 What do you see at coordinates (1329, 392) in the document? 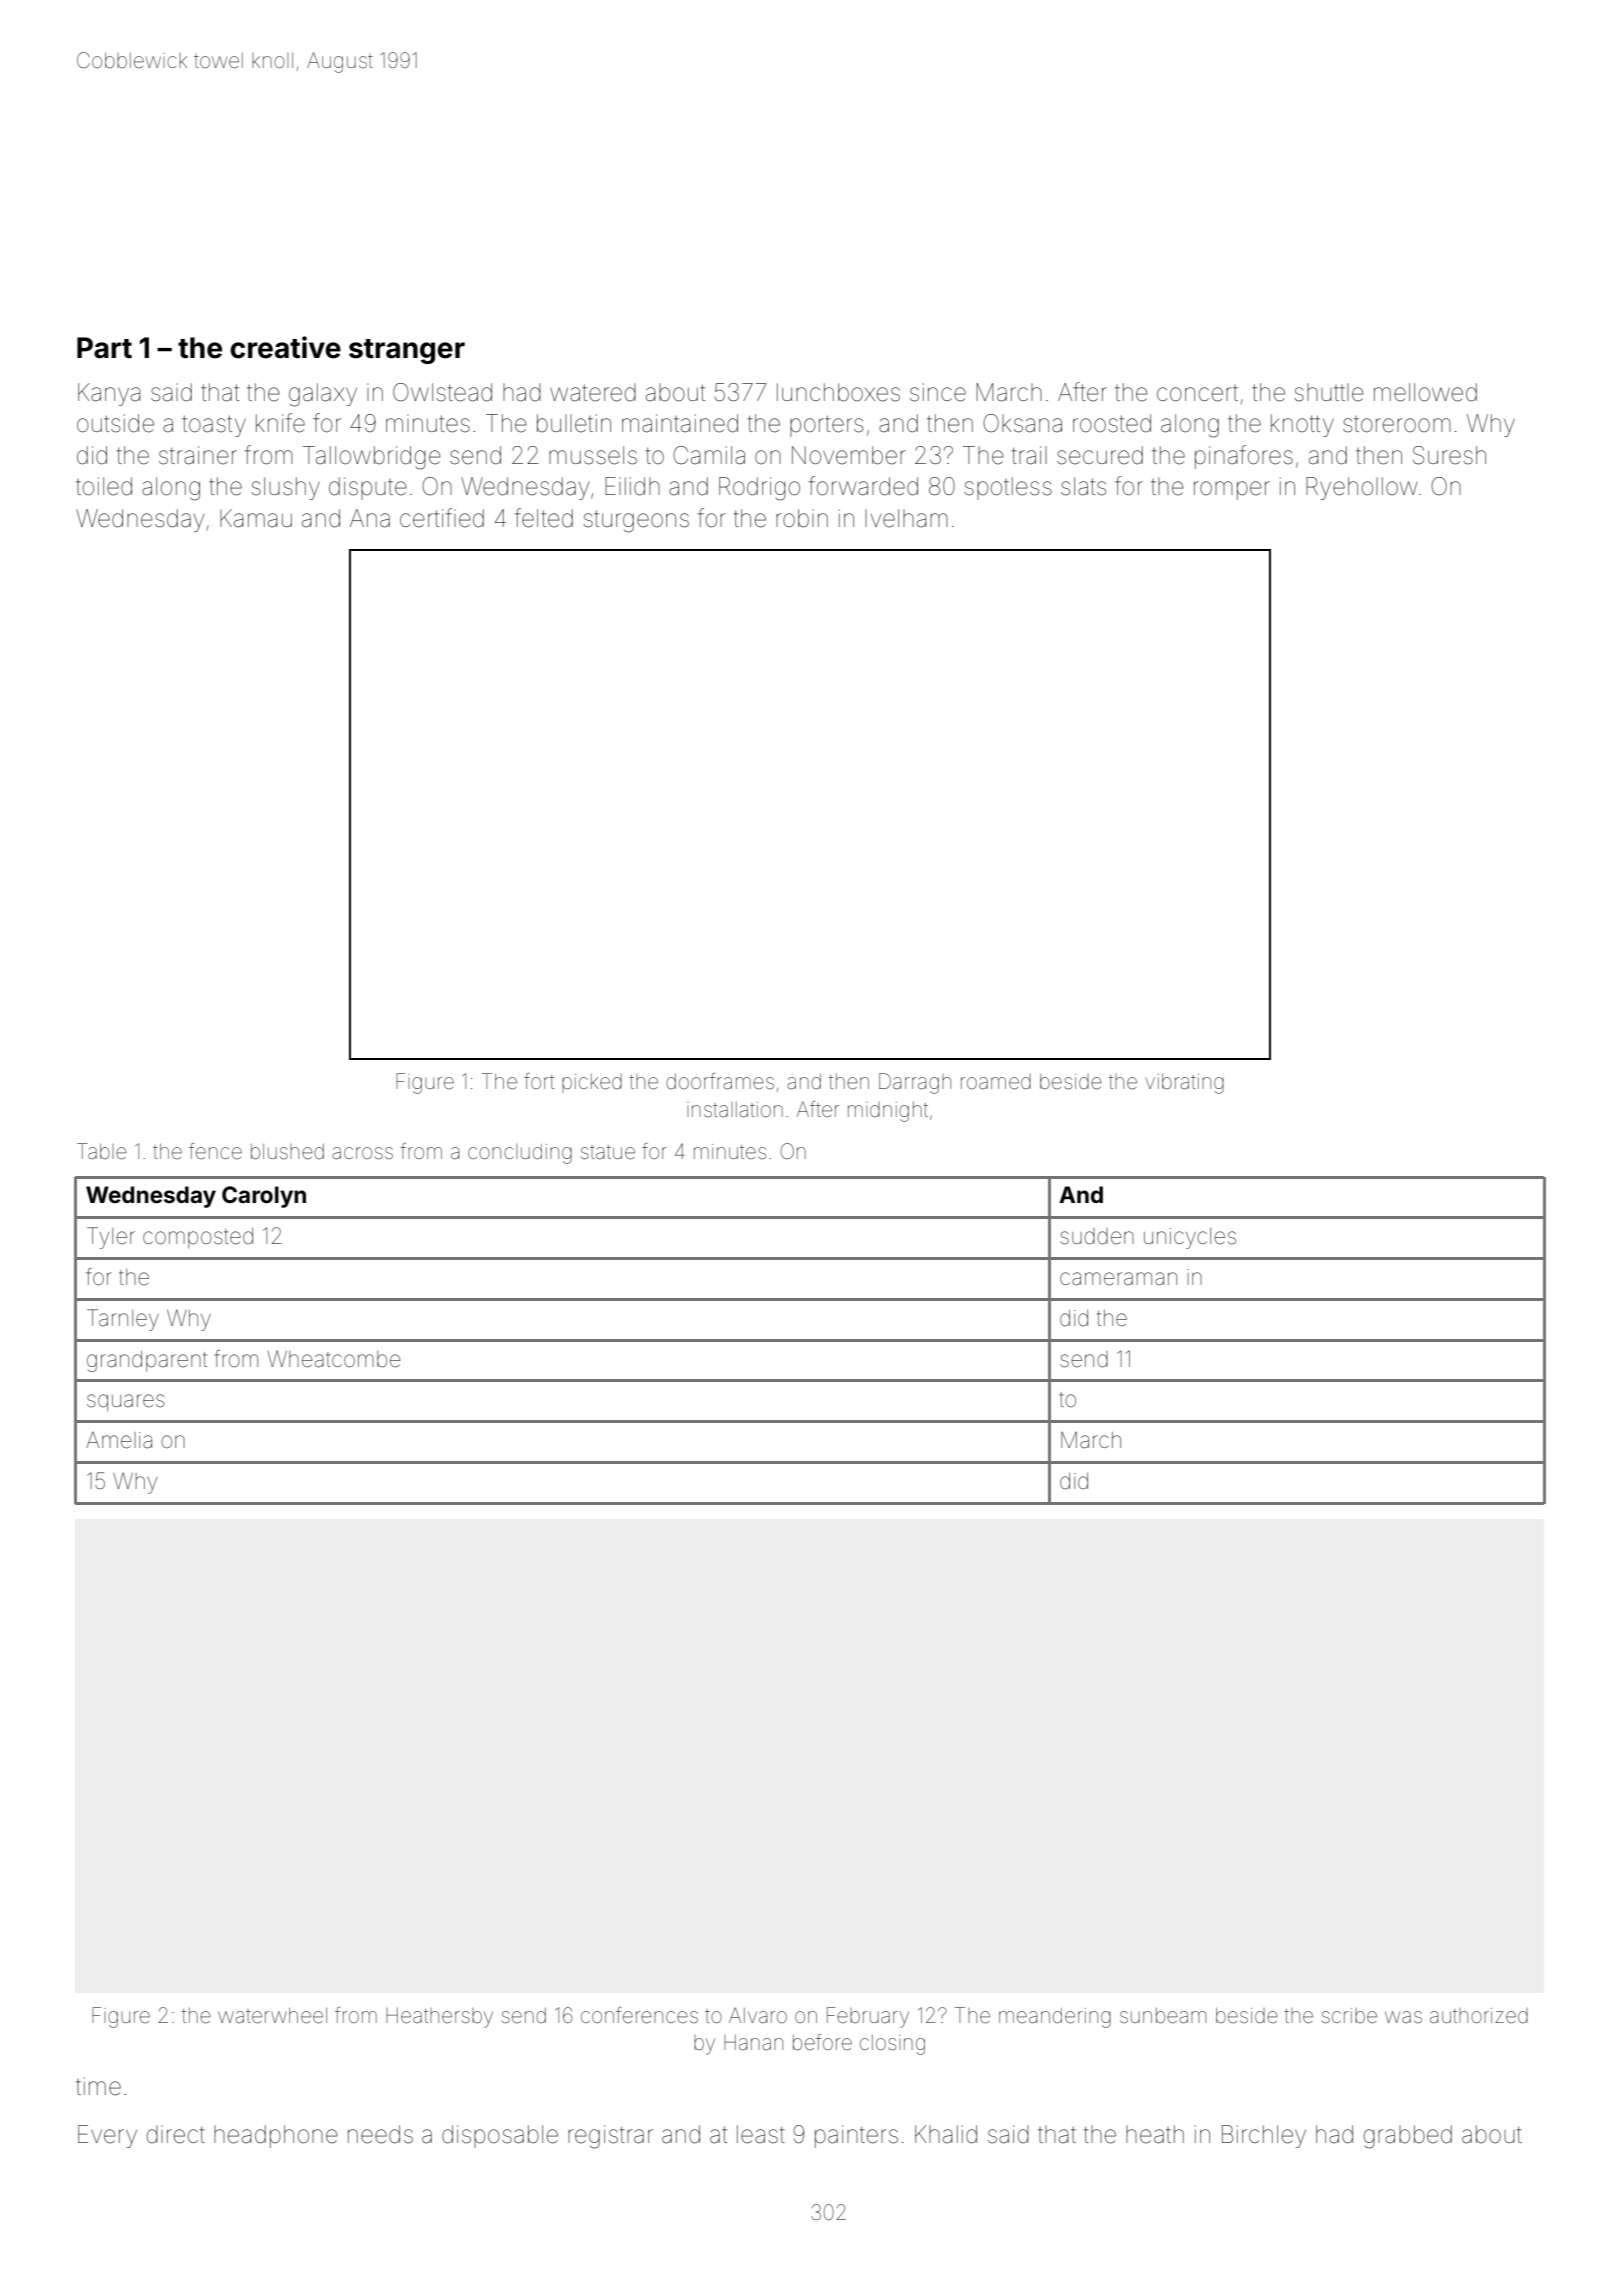
I see `shuttle` at bounding box center [1329, 392].
